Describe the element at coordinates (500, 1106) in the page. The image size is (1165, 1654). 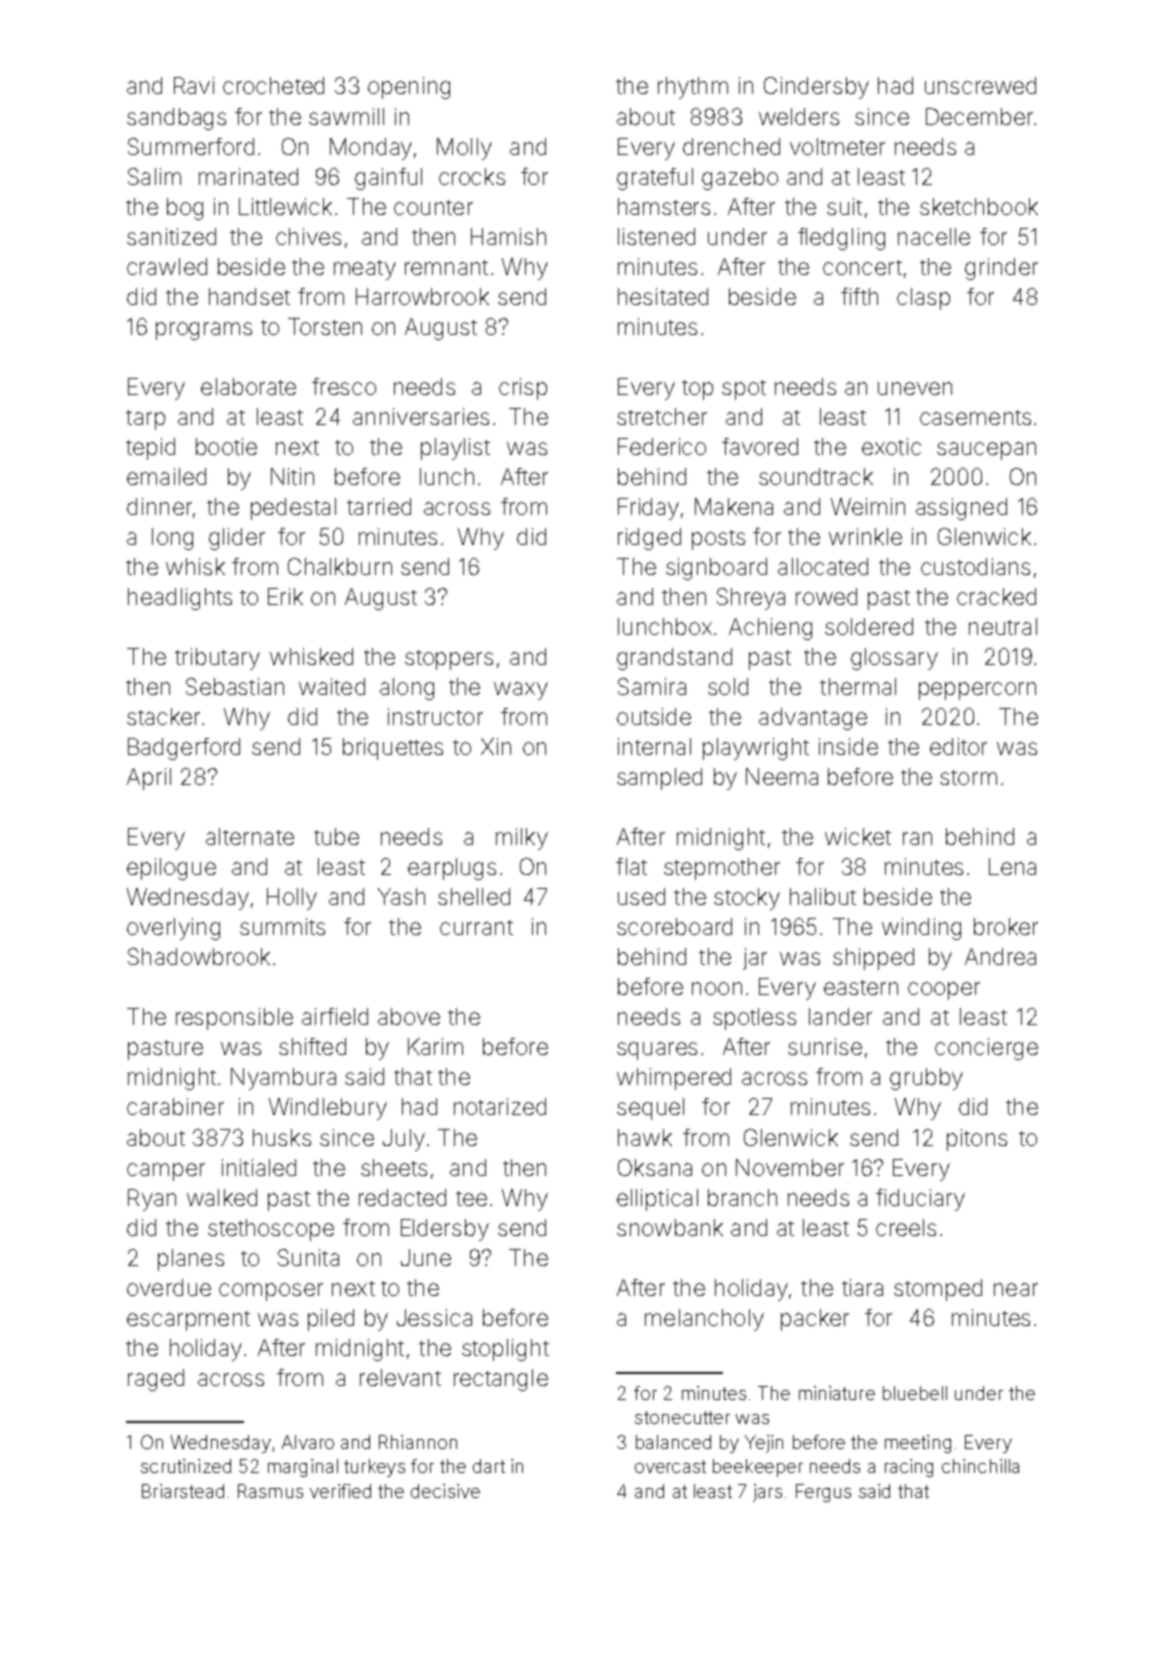
I see `notarized` at that location.
